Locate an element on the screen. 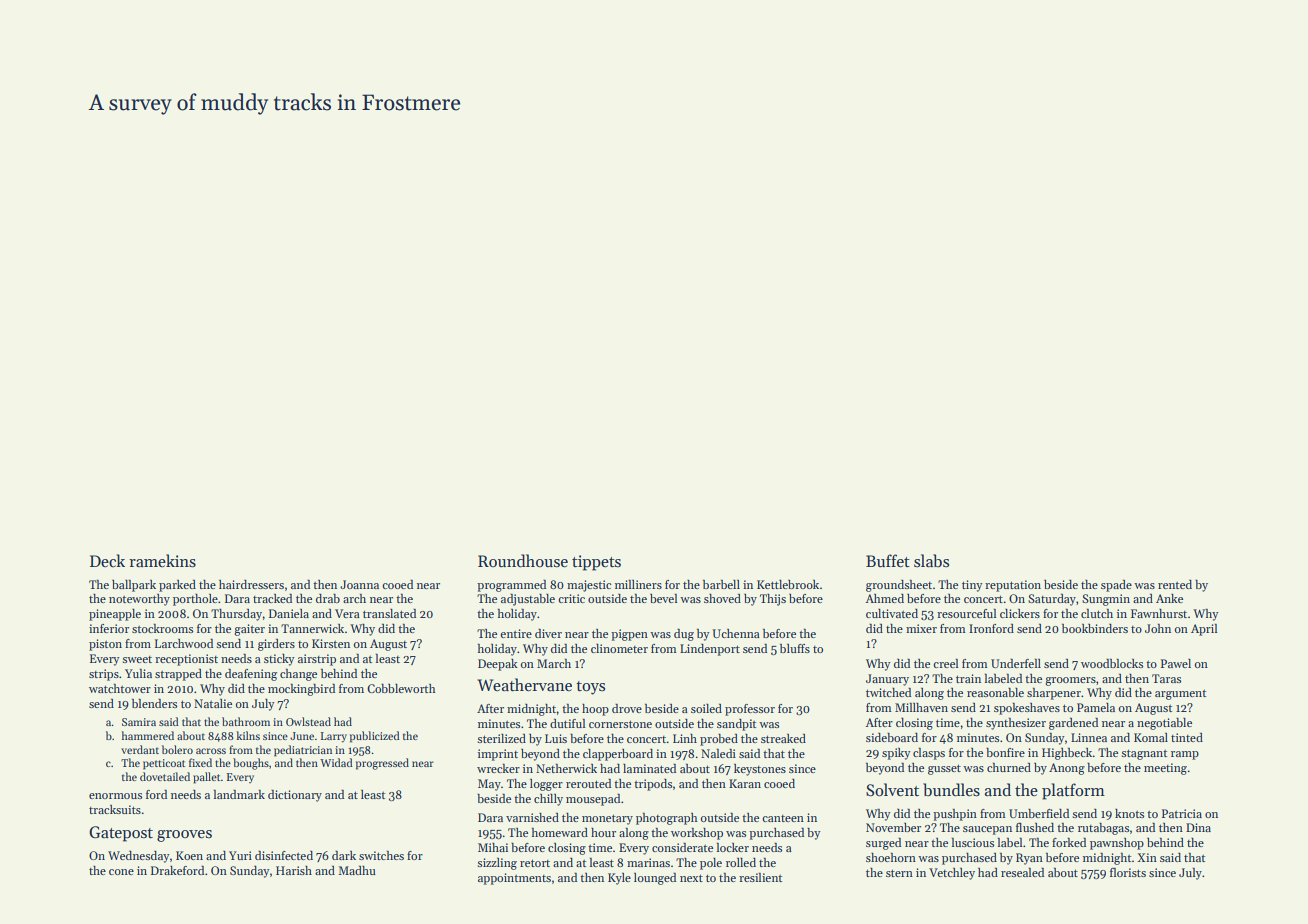  gusset is located at coordinates (944, 769).
